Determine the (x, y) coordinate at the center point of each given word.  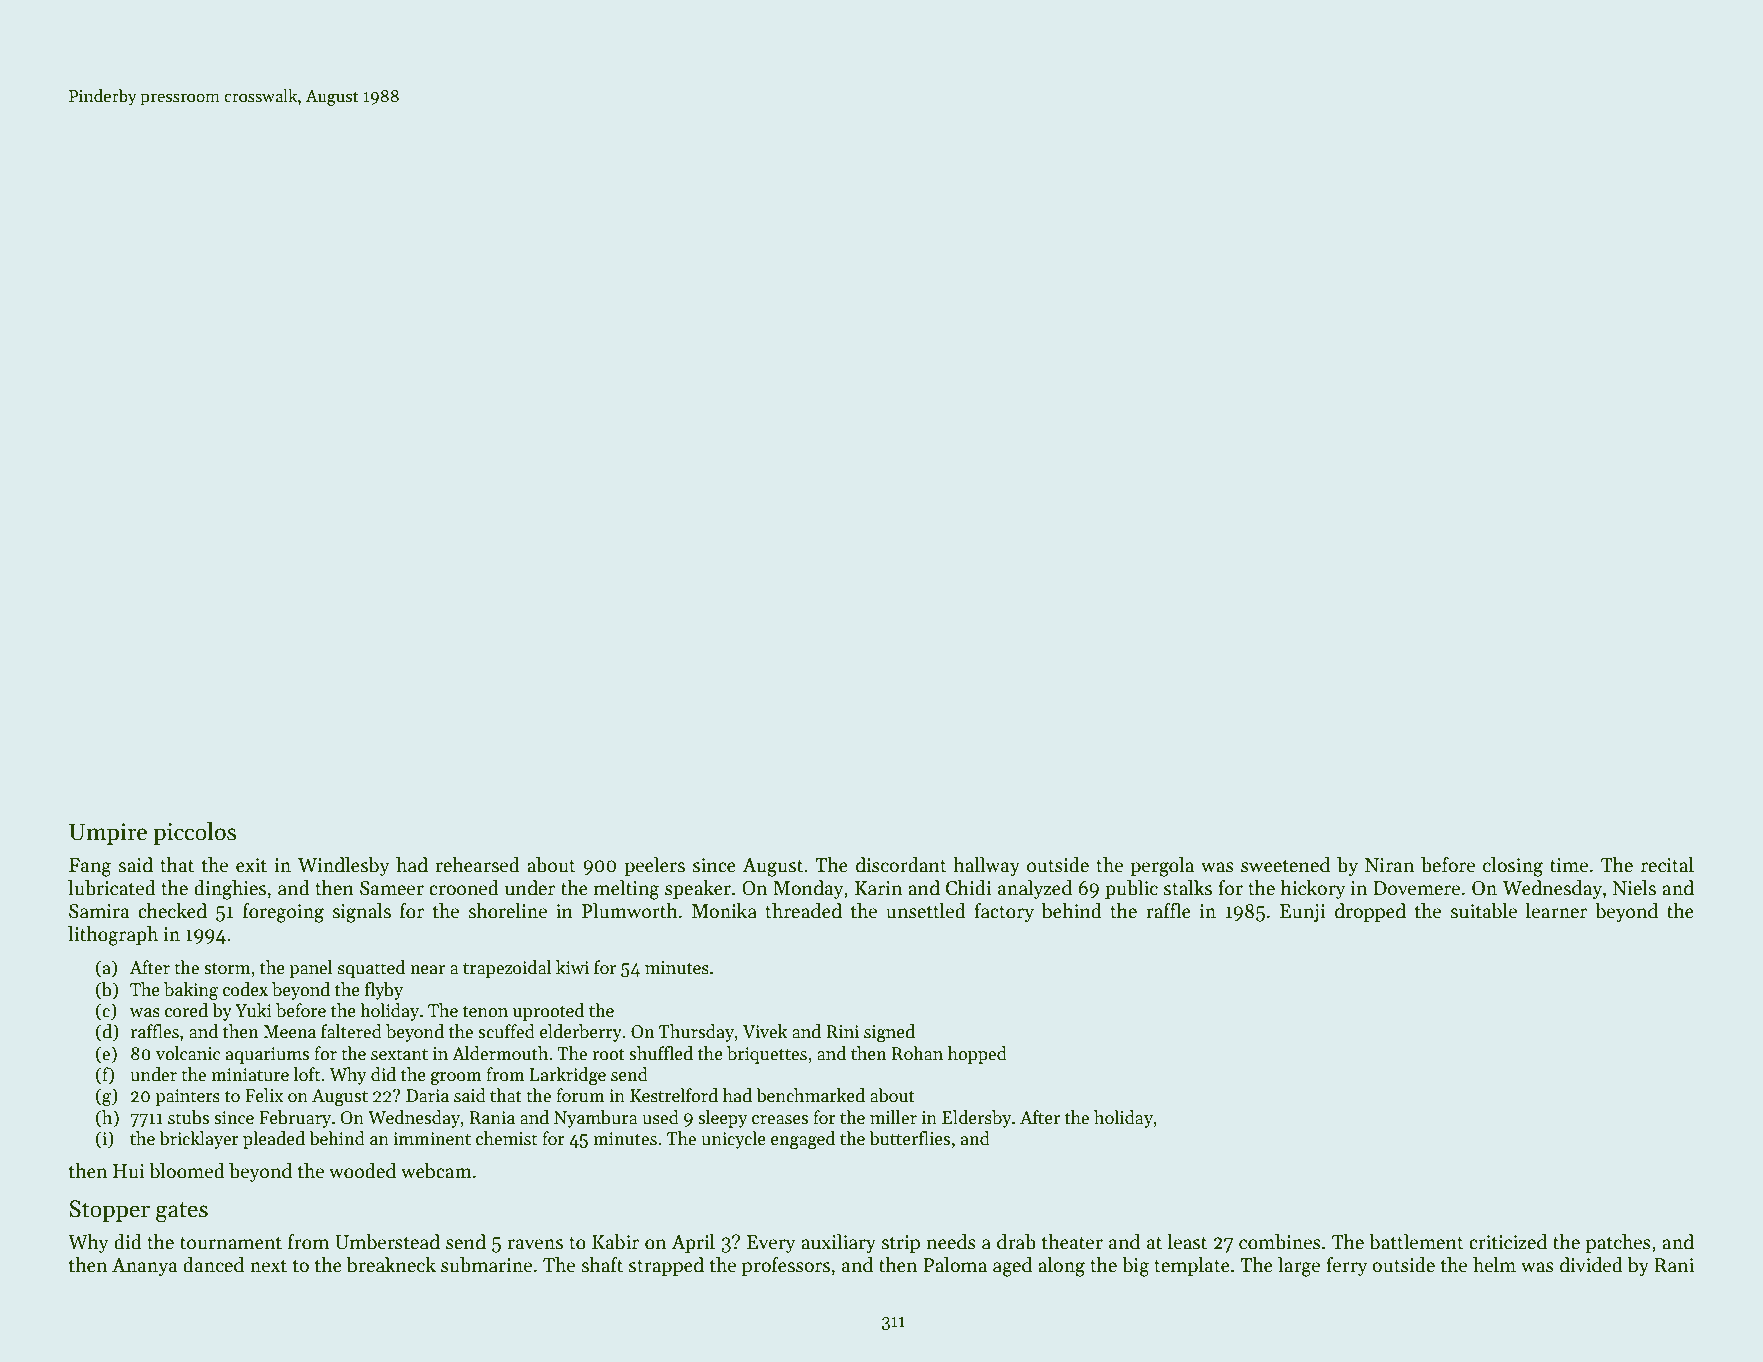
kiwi (572, 967)
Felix (264, 1095)
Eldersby (977, 1119)
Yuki (253, 1010)
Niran (1389, 865)
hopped (977, 1055)
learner (1556, 911)
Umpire (108, 834)
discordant (901, 865)
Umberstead (387, 1242)
